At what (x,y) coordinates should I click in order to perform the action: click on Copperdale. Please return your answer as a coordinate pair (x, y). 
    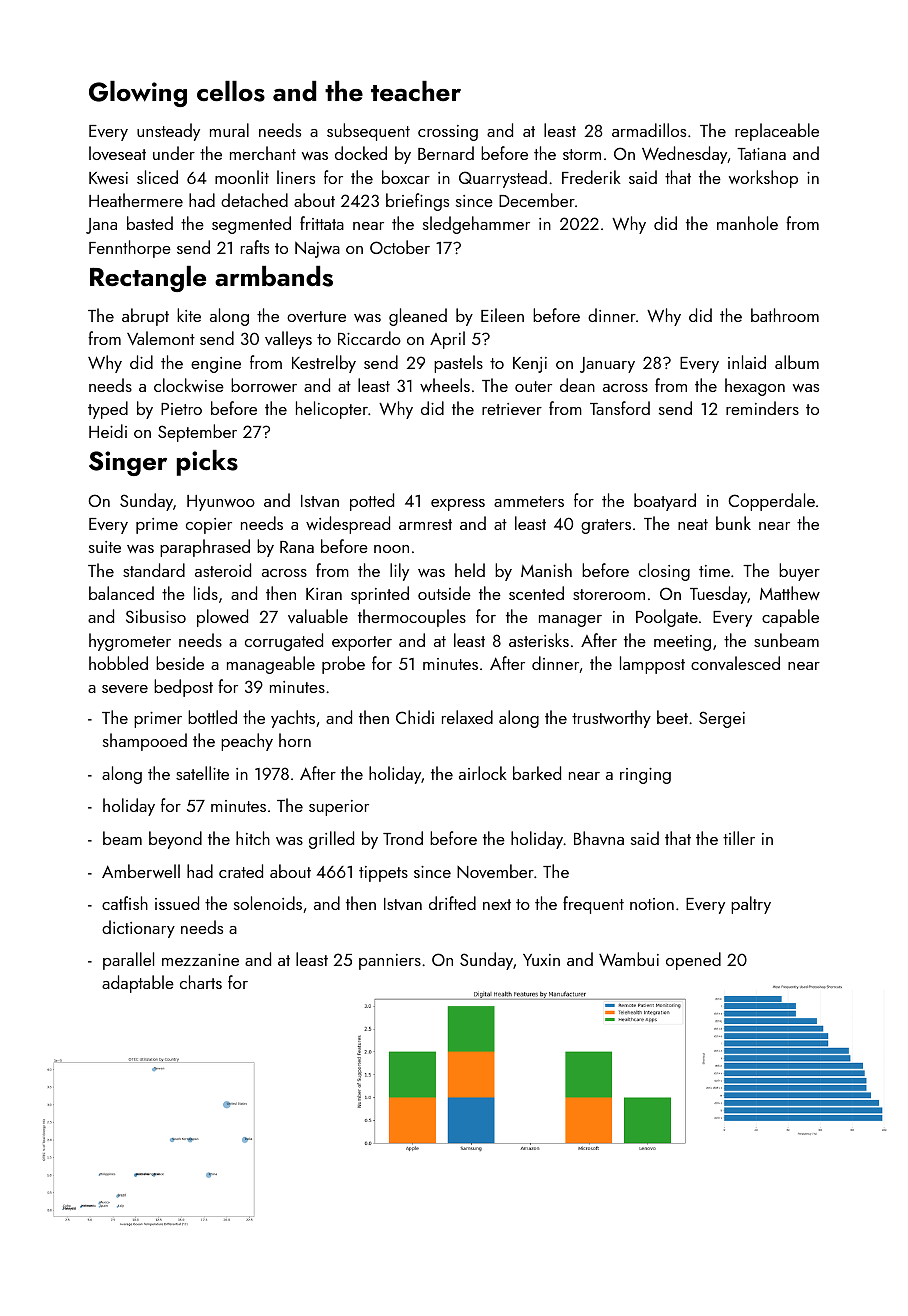
    Looking at the image, I should click on (771, 502).
